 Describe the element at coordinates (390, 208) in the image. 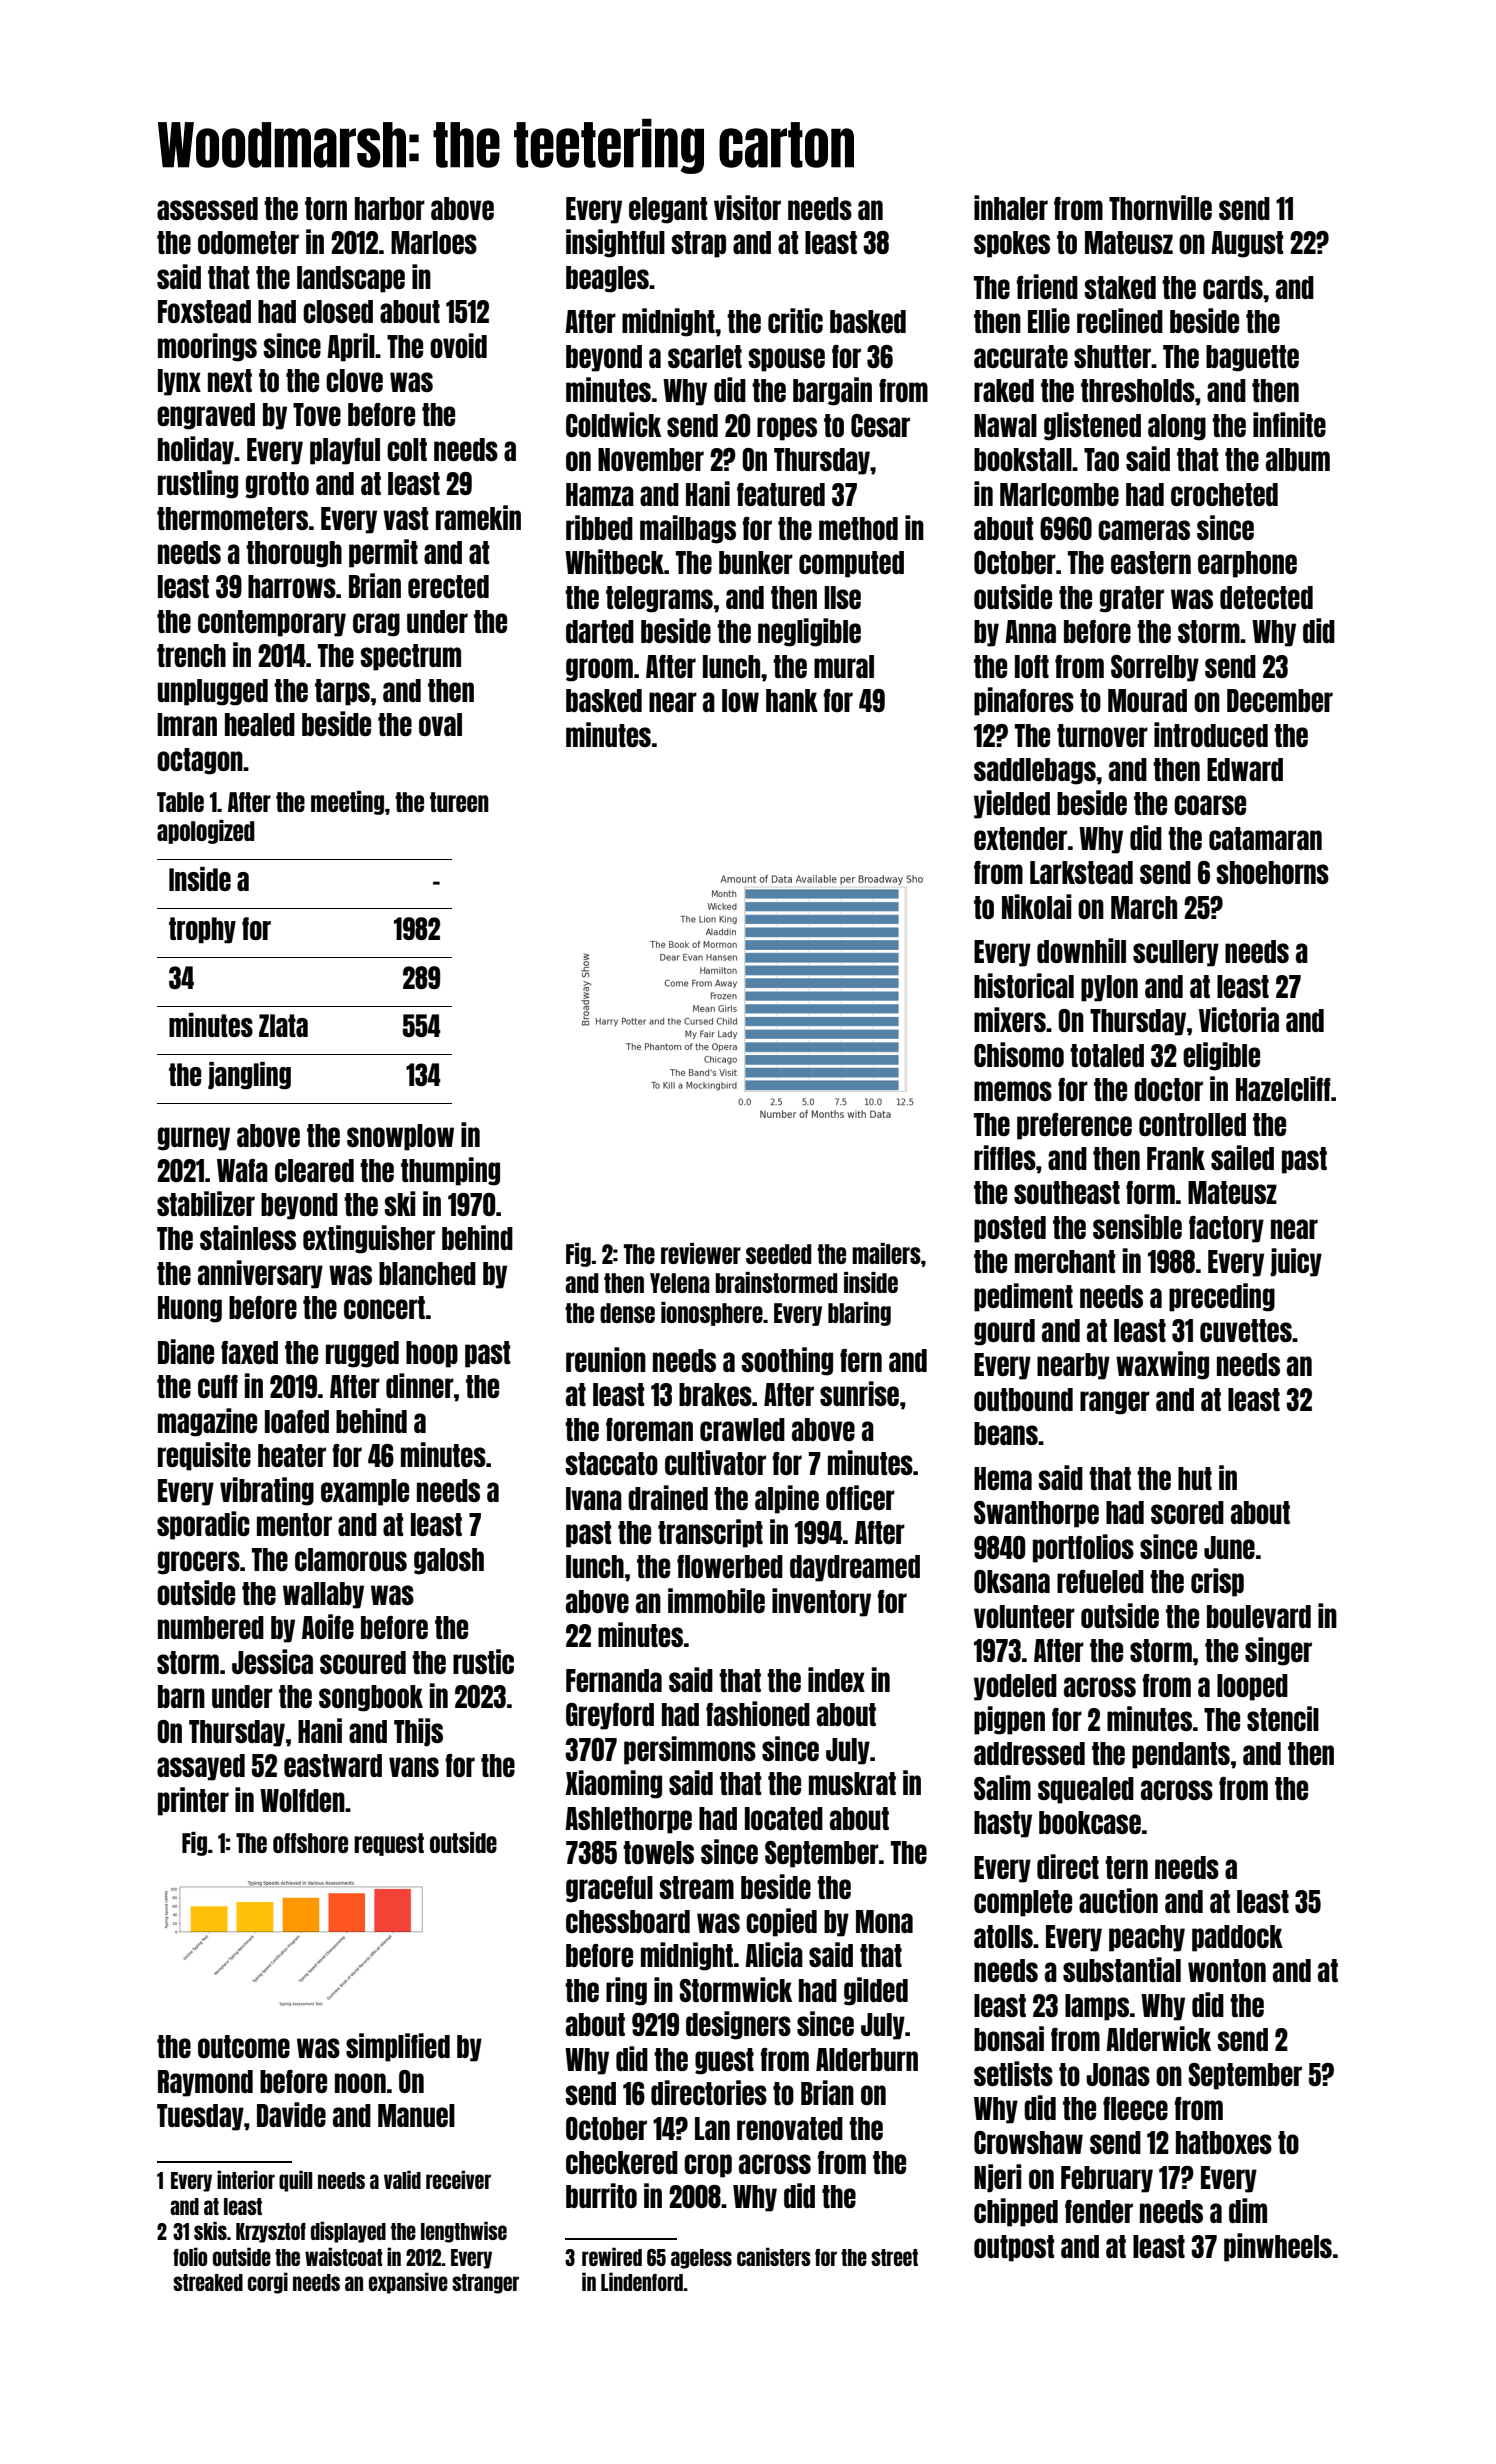

I see `harbor` at that location.
